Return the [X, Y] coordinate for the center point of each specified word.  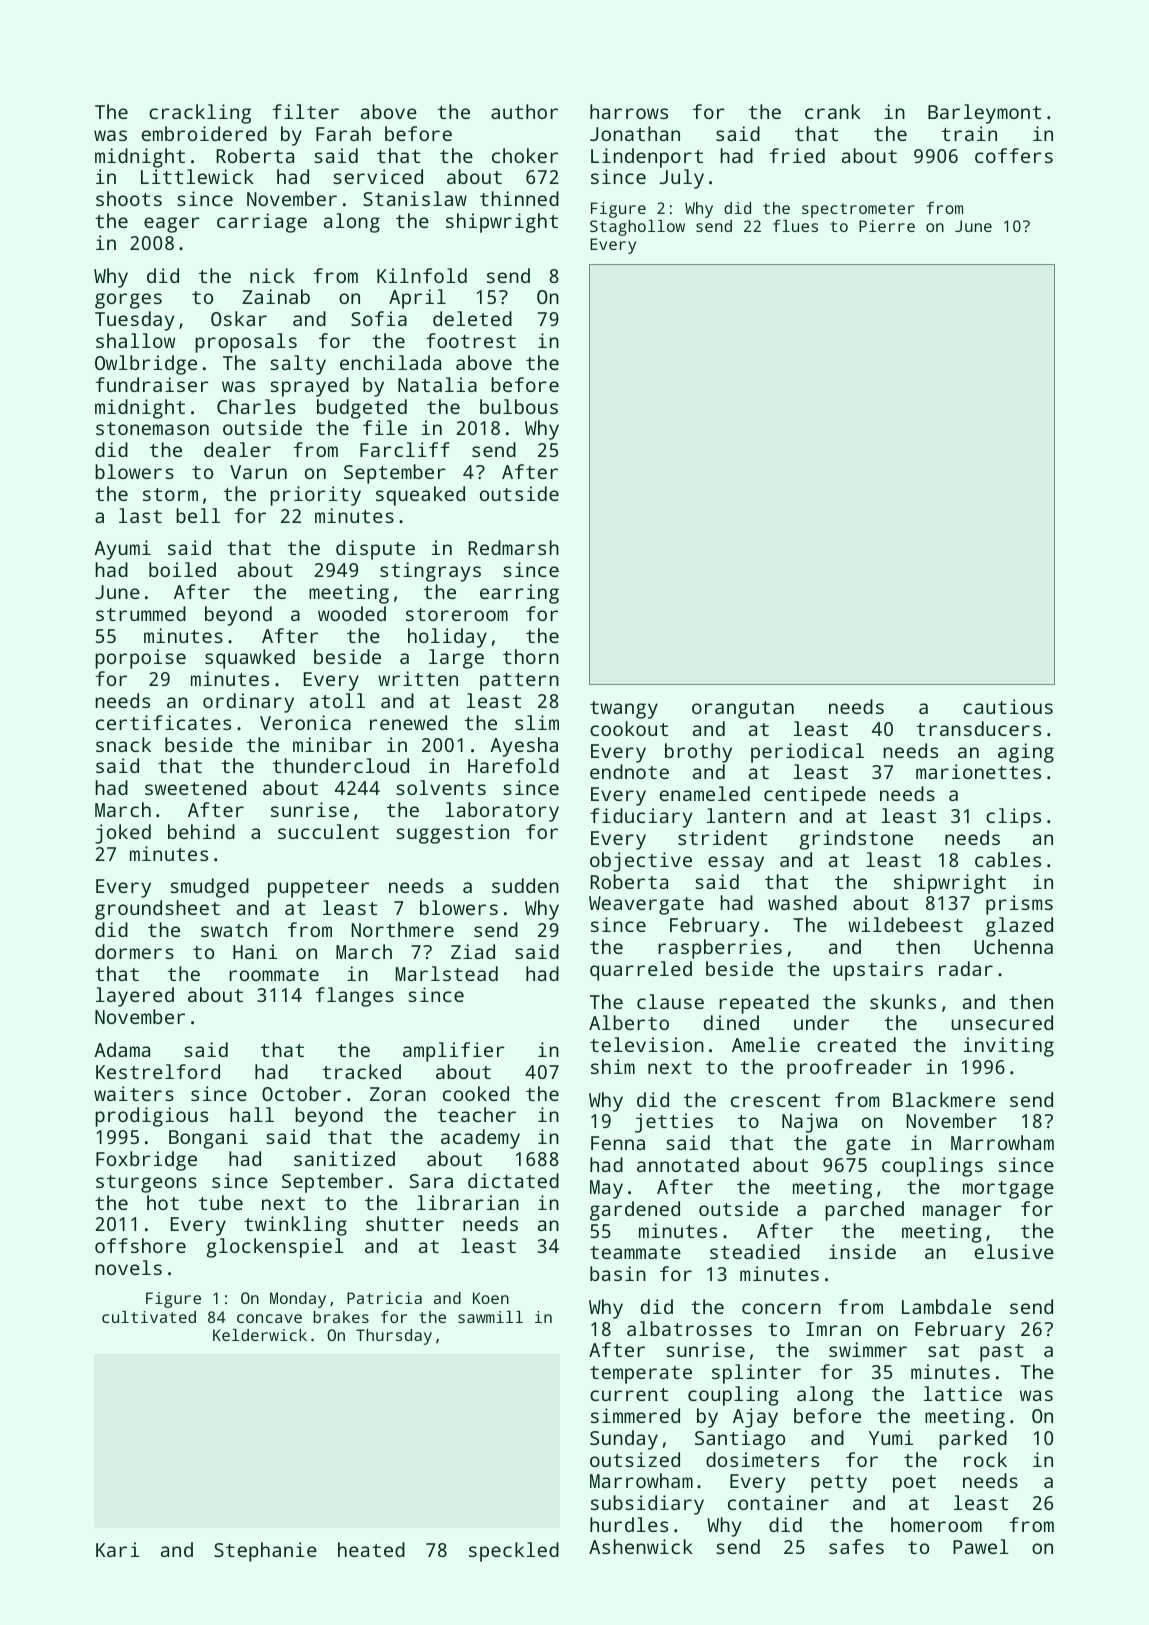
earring [519, 594]
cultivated [149, 1317]
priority [315, 496]
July [682, 179]
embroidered [204, 133]
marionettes [978, 771]
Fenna [618, 1143]
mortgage [1008, 1190]
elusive [1014, 1251]
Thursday [394, 1337]
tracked [361, 1071]
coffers [1014, 155]
